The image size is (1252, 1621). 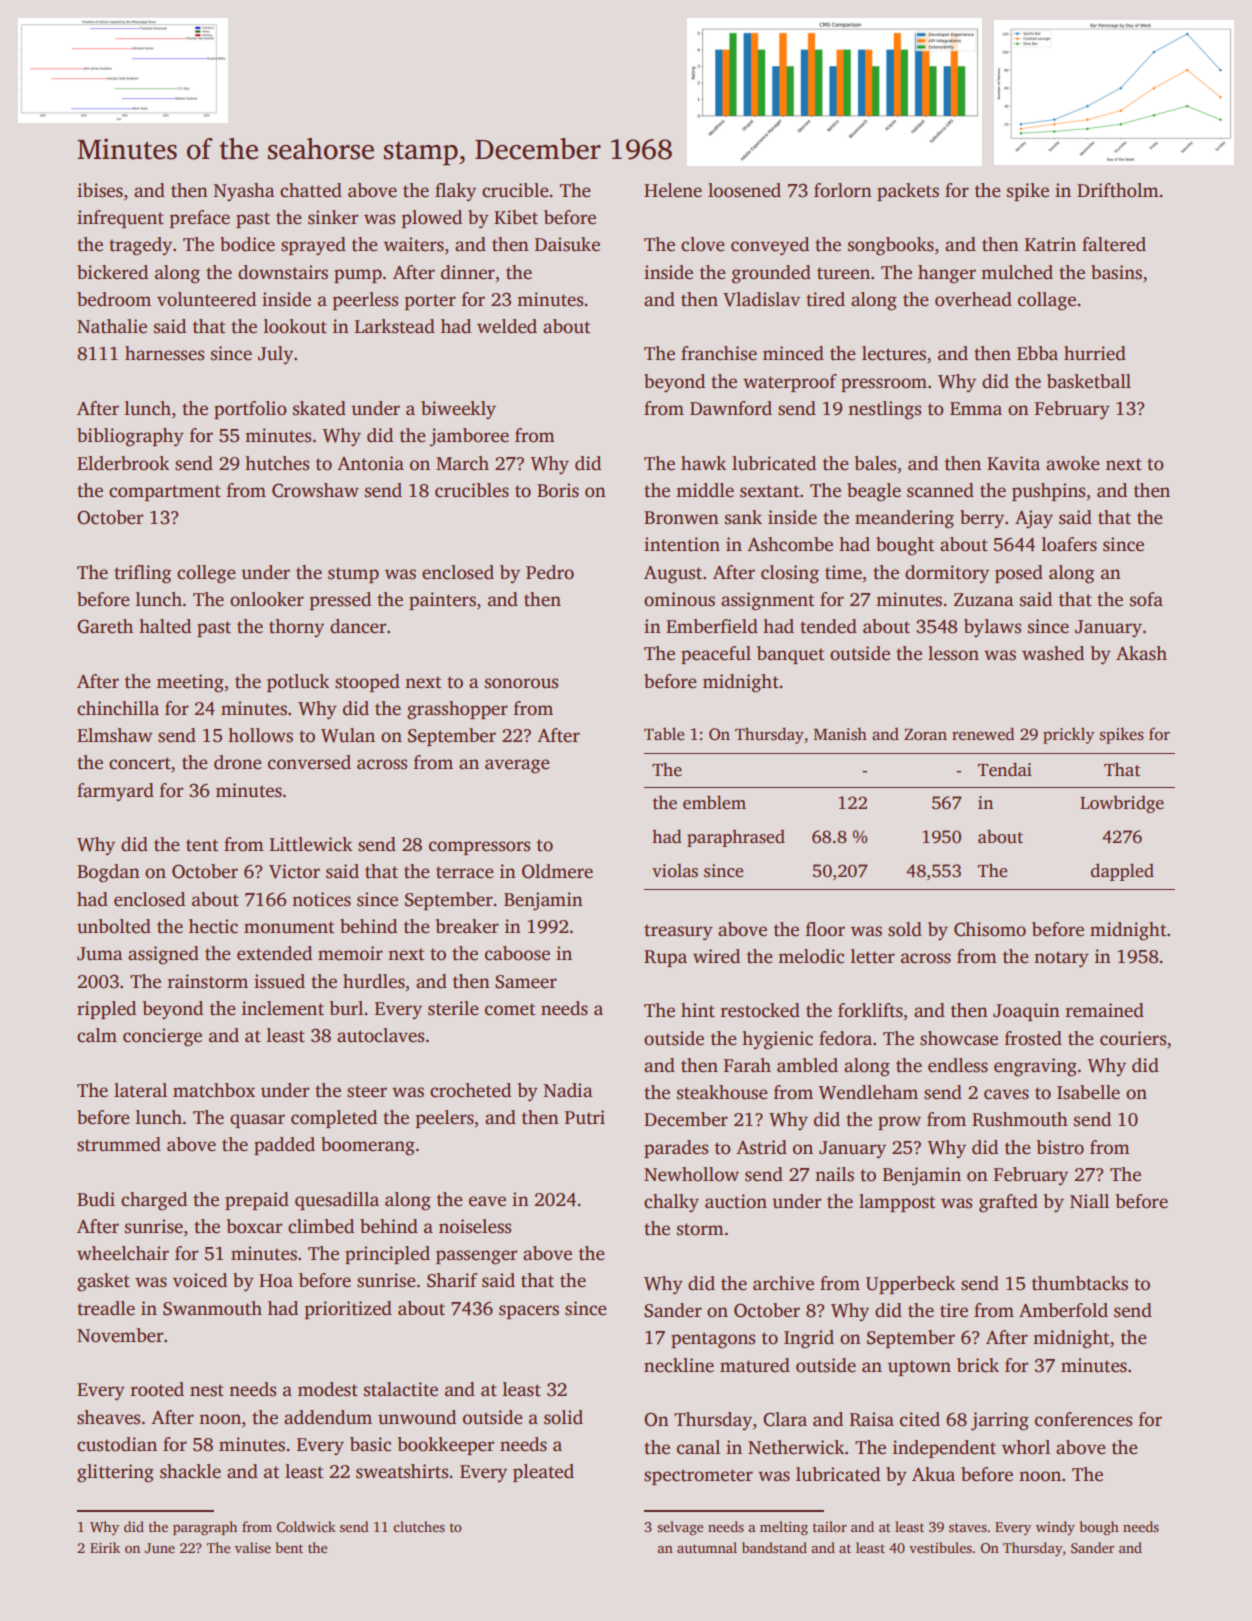 What do you see at coordinates (1017, 272) in the page?
I see `mulched` at bounding box center [1017, 272].
